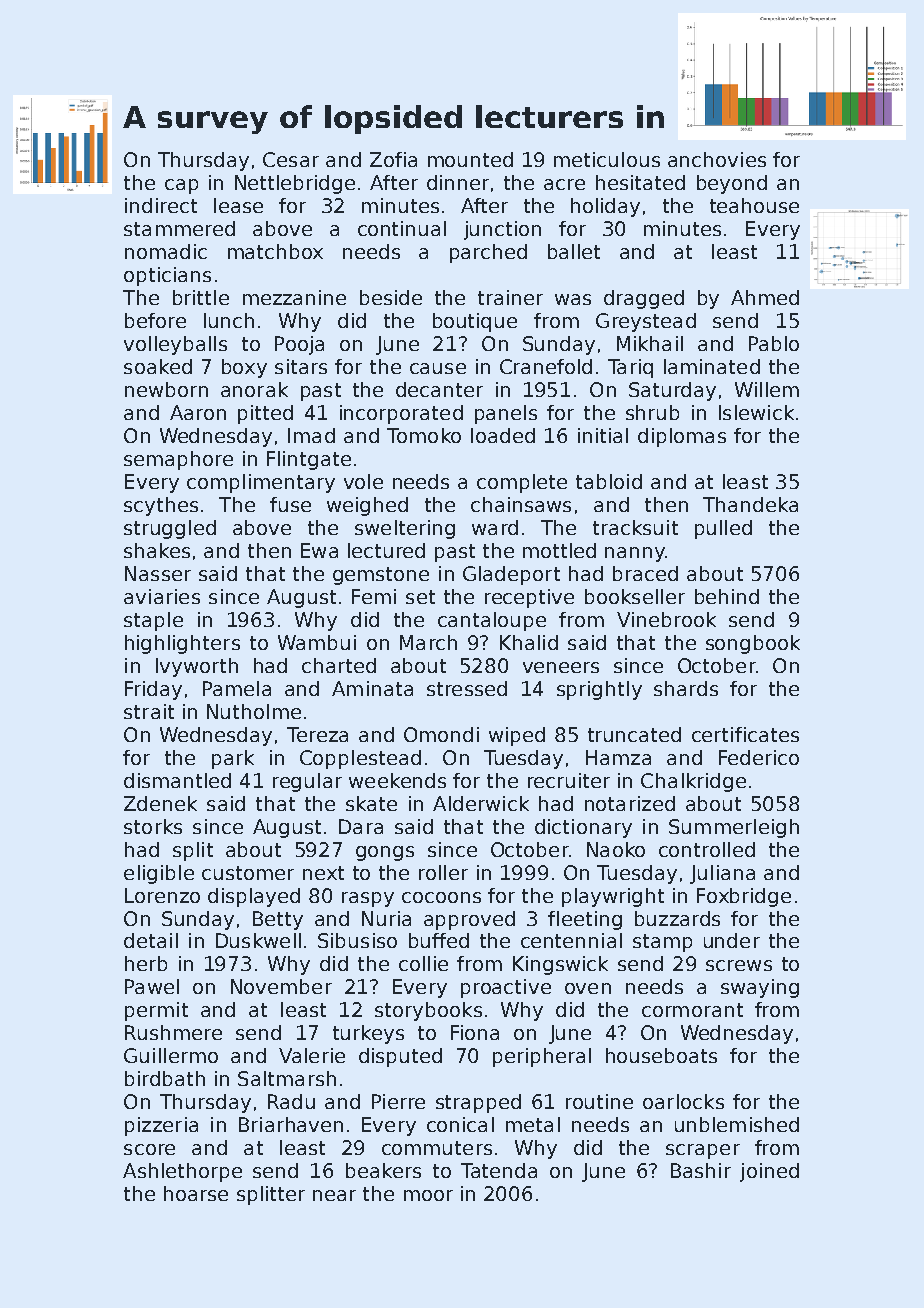 This image has height=1308, width=924. What do you see at coordinates (739, 965) in the image?
I see `screws` at bounding box center [739, 965].
